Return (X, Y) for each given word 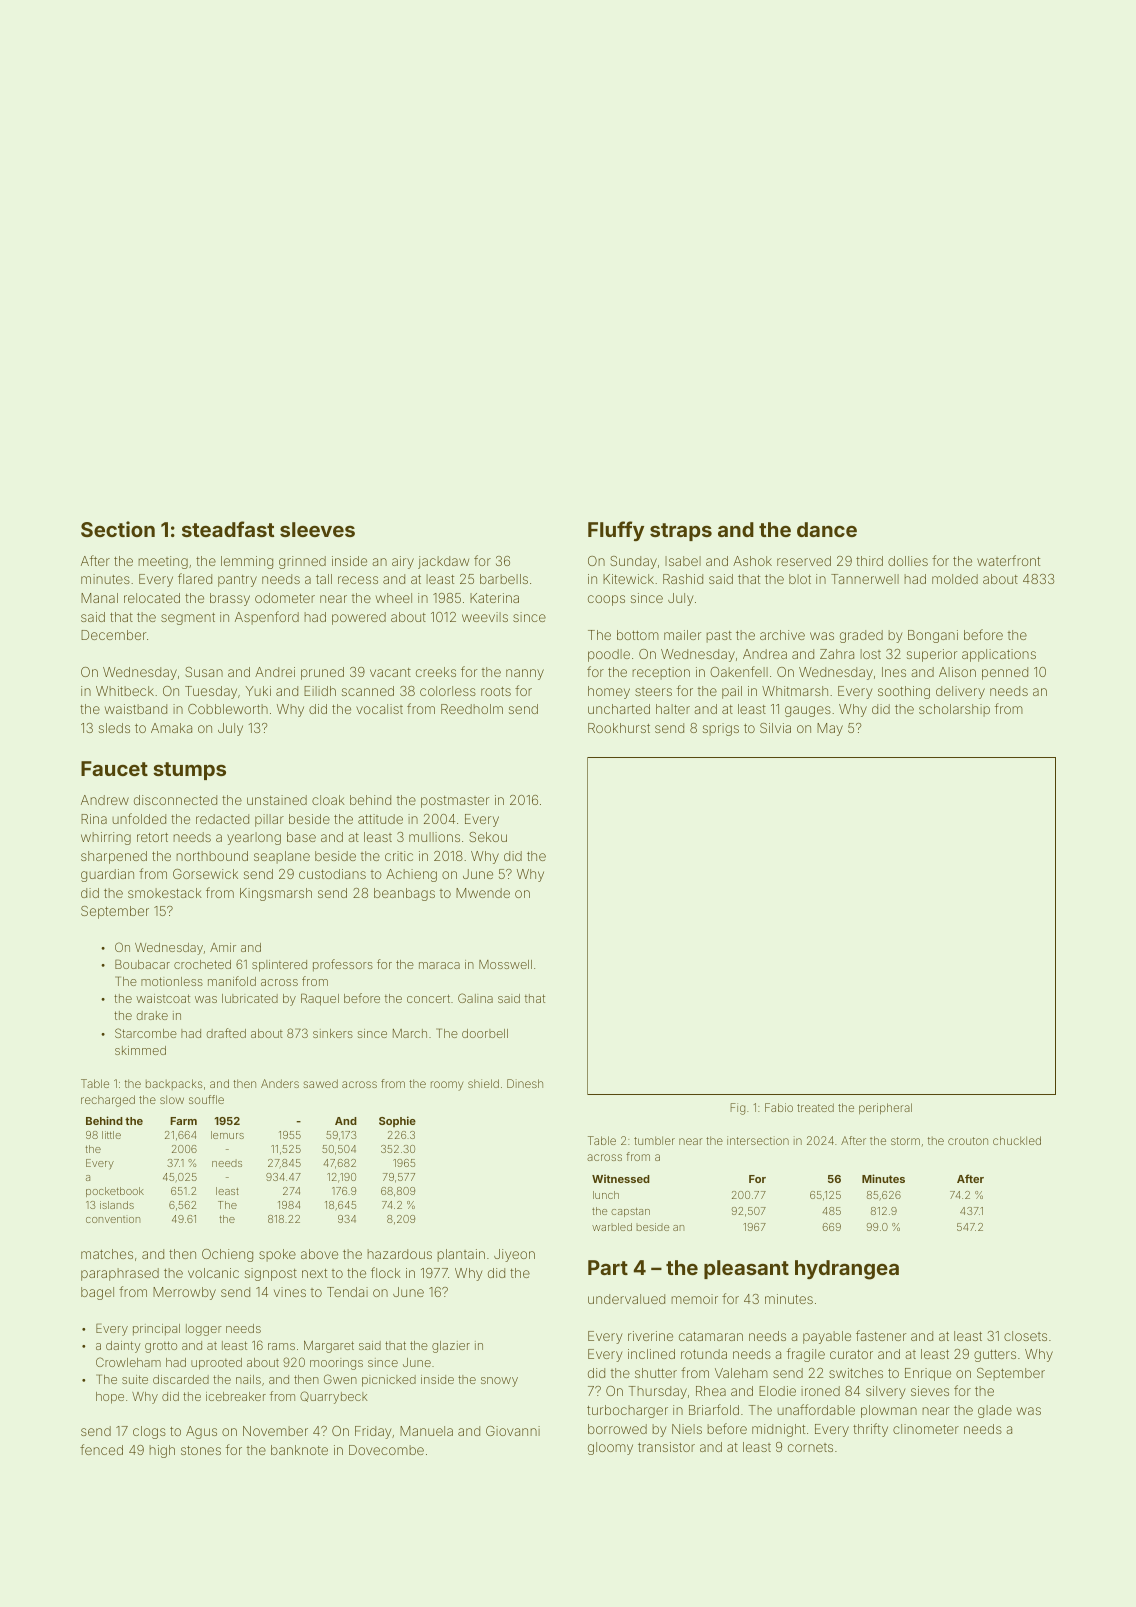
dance (827, 529)
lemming (247, 562)
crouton (968, 1141)
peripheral (885, 1108)
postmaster (455, 802)
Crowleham (128, 1362)
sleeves (317, 529)
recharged (108, 1101)
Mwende (483, 893)
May (830, 729)
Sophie (397, 1121)
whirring (106, 838)
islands (117, 1205)
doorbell (485, 1033)
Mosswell (505, 964)
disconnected (175, 800)
